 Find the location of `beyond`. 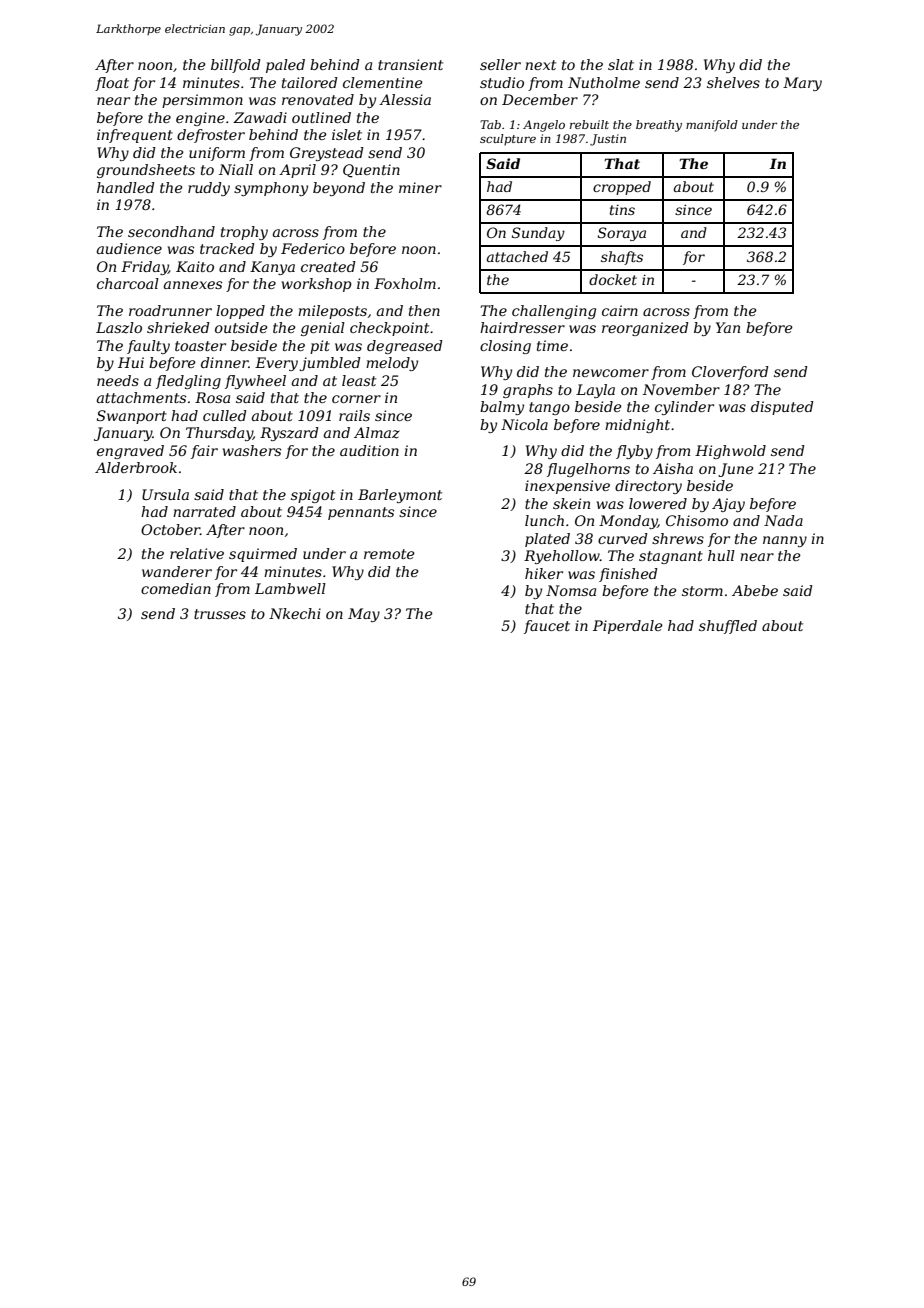

beyond is located at coordinates (339, 189).
